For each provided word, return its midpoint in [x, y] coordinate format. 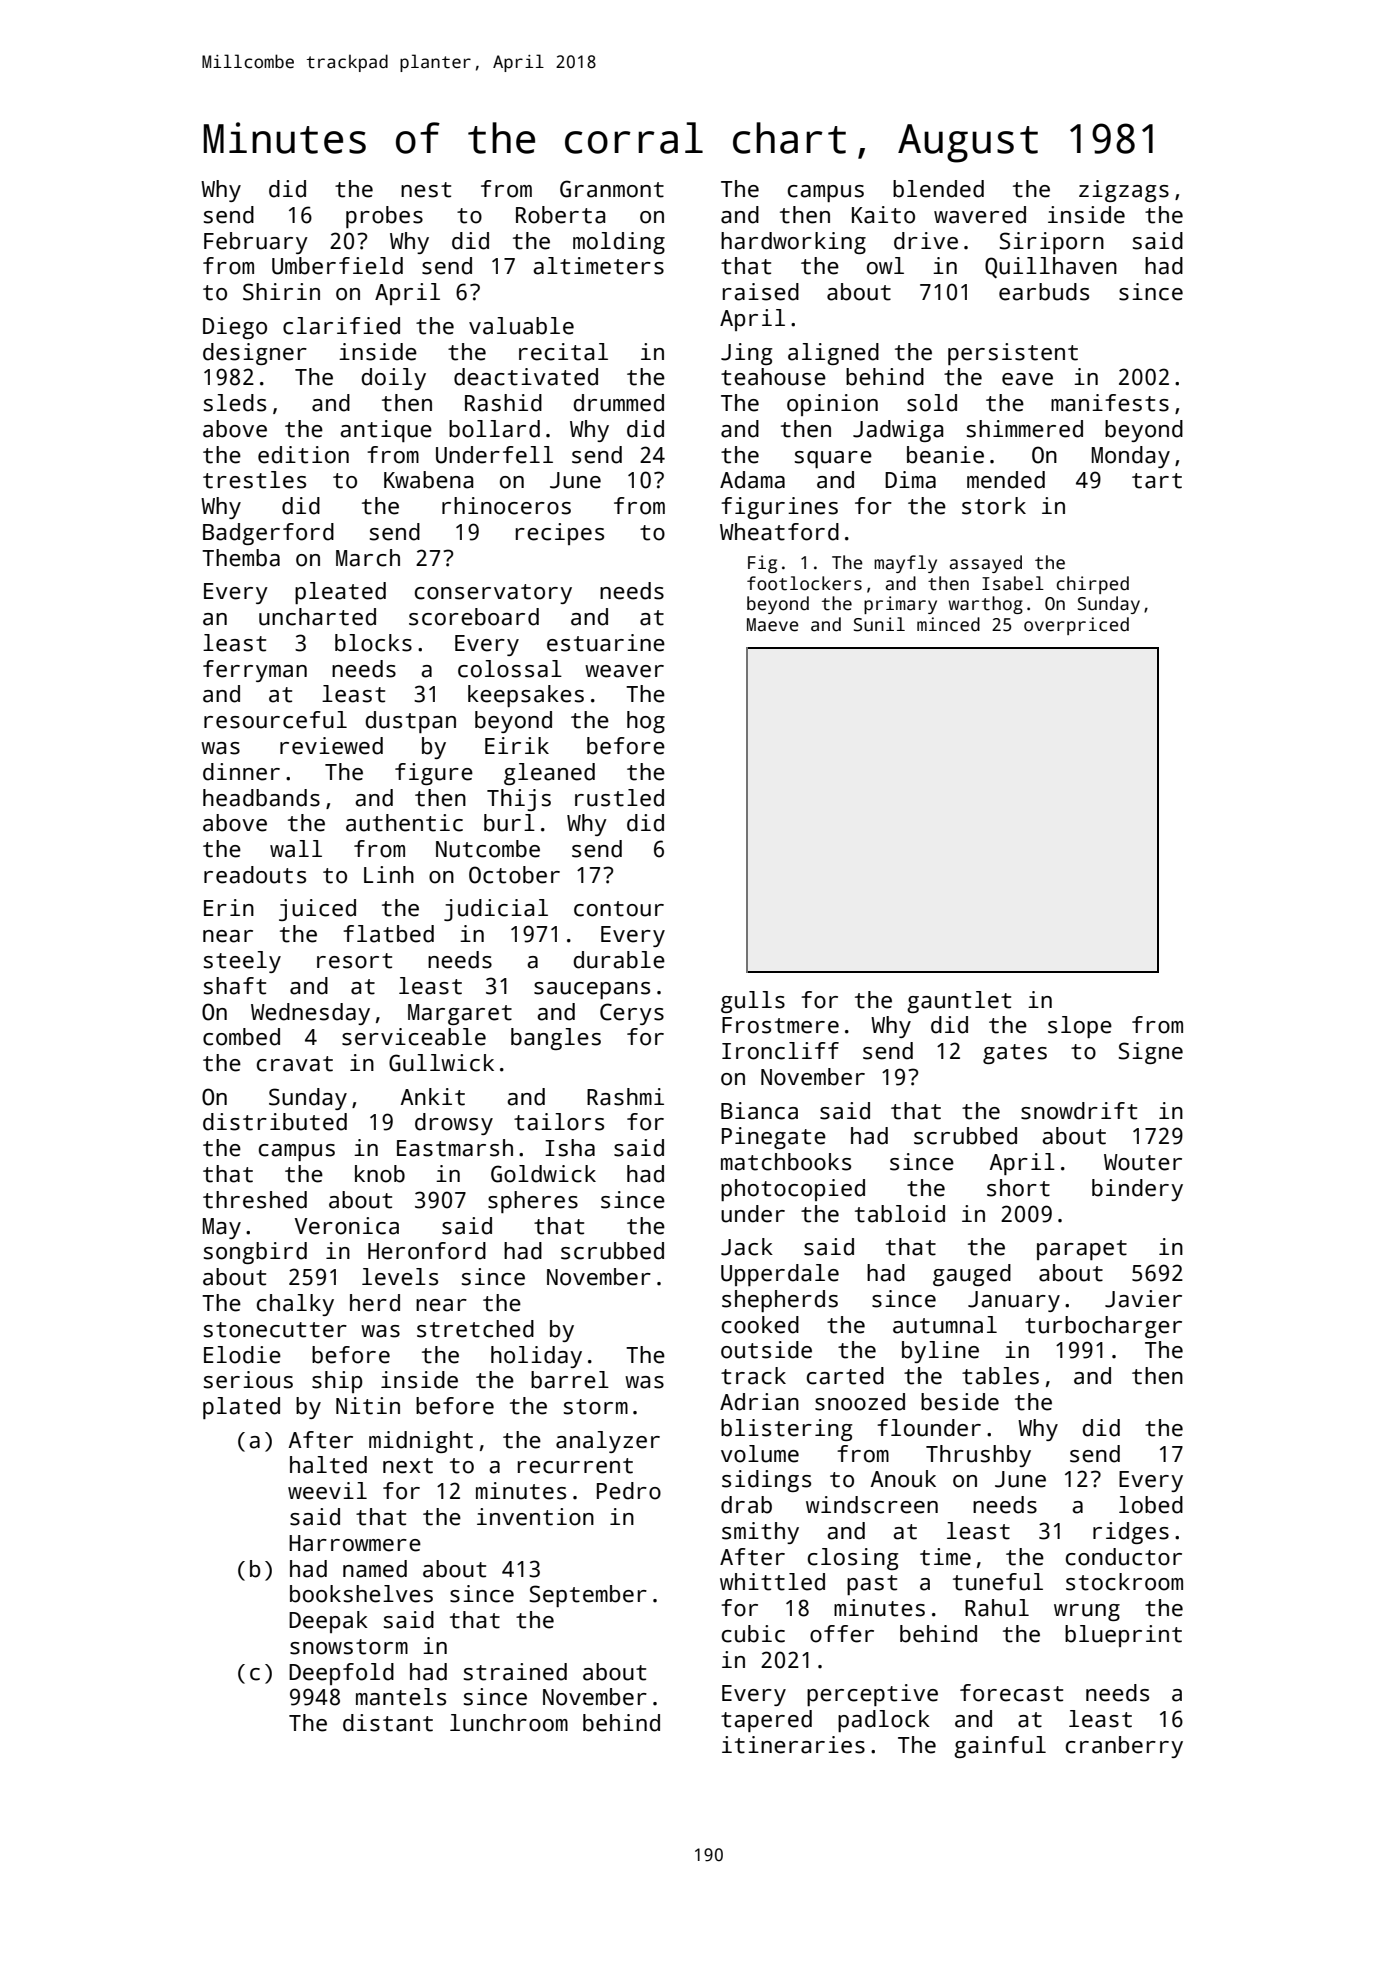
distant [388, 1723]
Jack [747, 1247]
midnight [421, 1442]
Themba [241, 558]
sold [932, 403]
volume [760, 1454]
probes [384, 217]
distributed [275, 1122]
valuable [521, 326]
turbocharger [1103, 1327]
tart [1157, 481]
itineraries [793, 1745]
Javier [1143, 1299]
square [833, 459]
